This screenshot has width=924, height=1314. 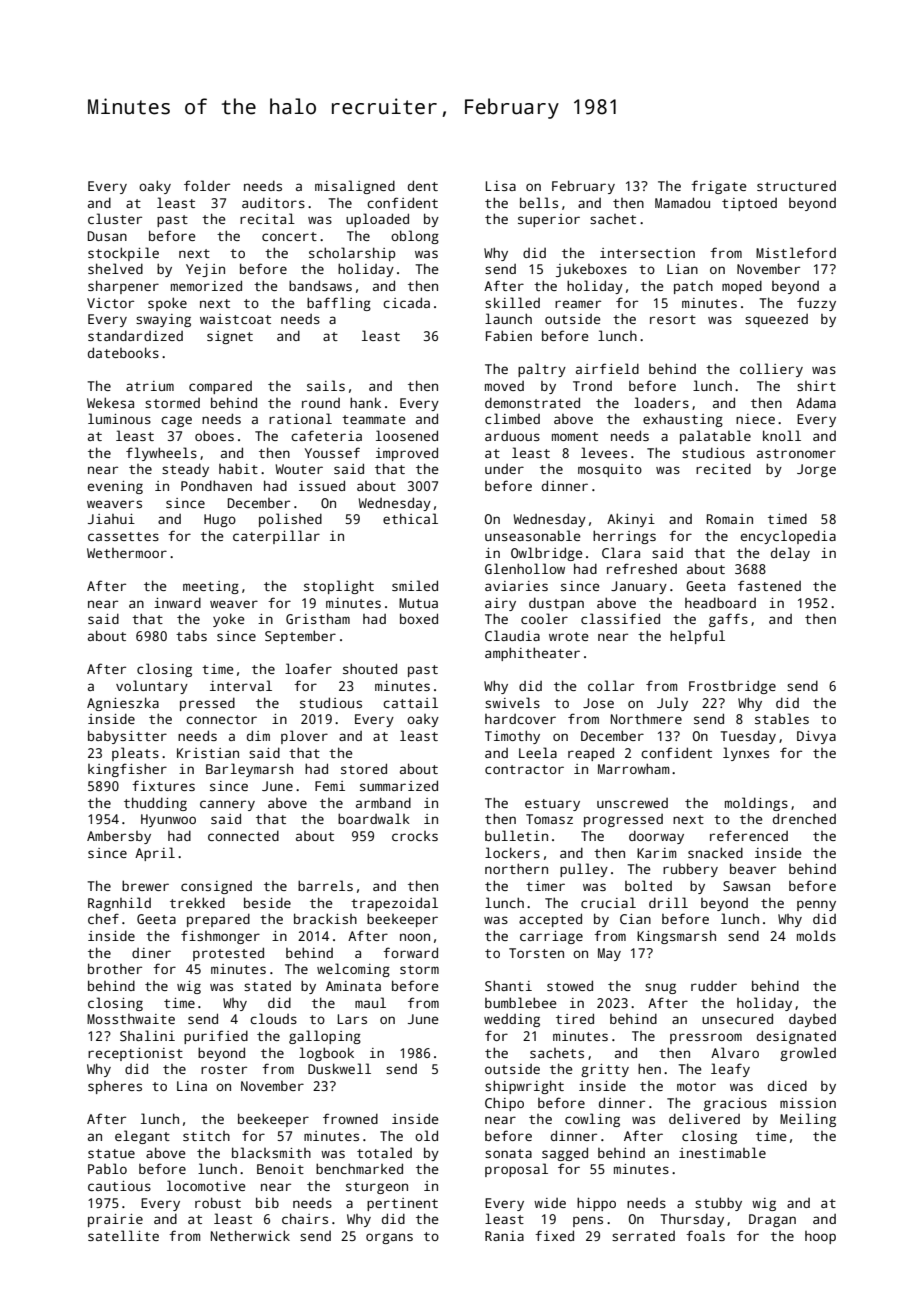 What do you see at coordinates (107, 1168) in the screenshot?
I see `Pablo` at bounding box center [107, 1168].
